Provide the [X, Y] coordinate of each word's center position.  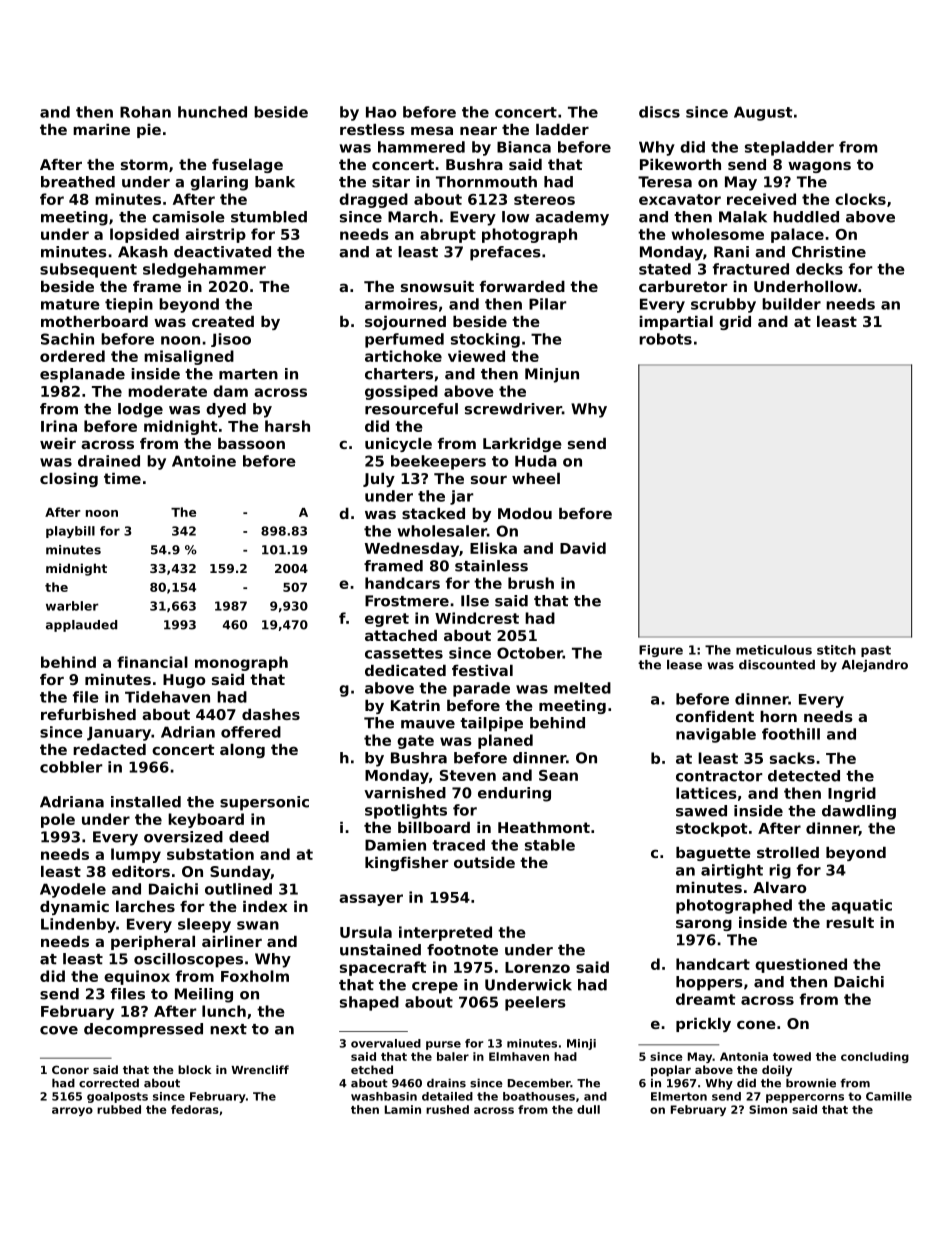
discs [659, 112]
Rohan [145, 112]
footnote [462, 950]
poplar [671, 1071]
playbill [70, 532]
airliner [232, 941]
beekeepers [438, 462]
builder [791, 304]
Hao [381, 112]
